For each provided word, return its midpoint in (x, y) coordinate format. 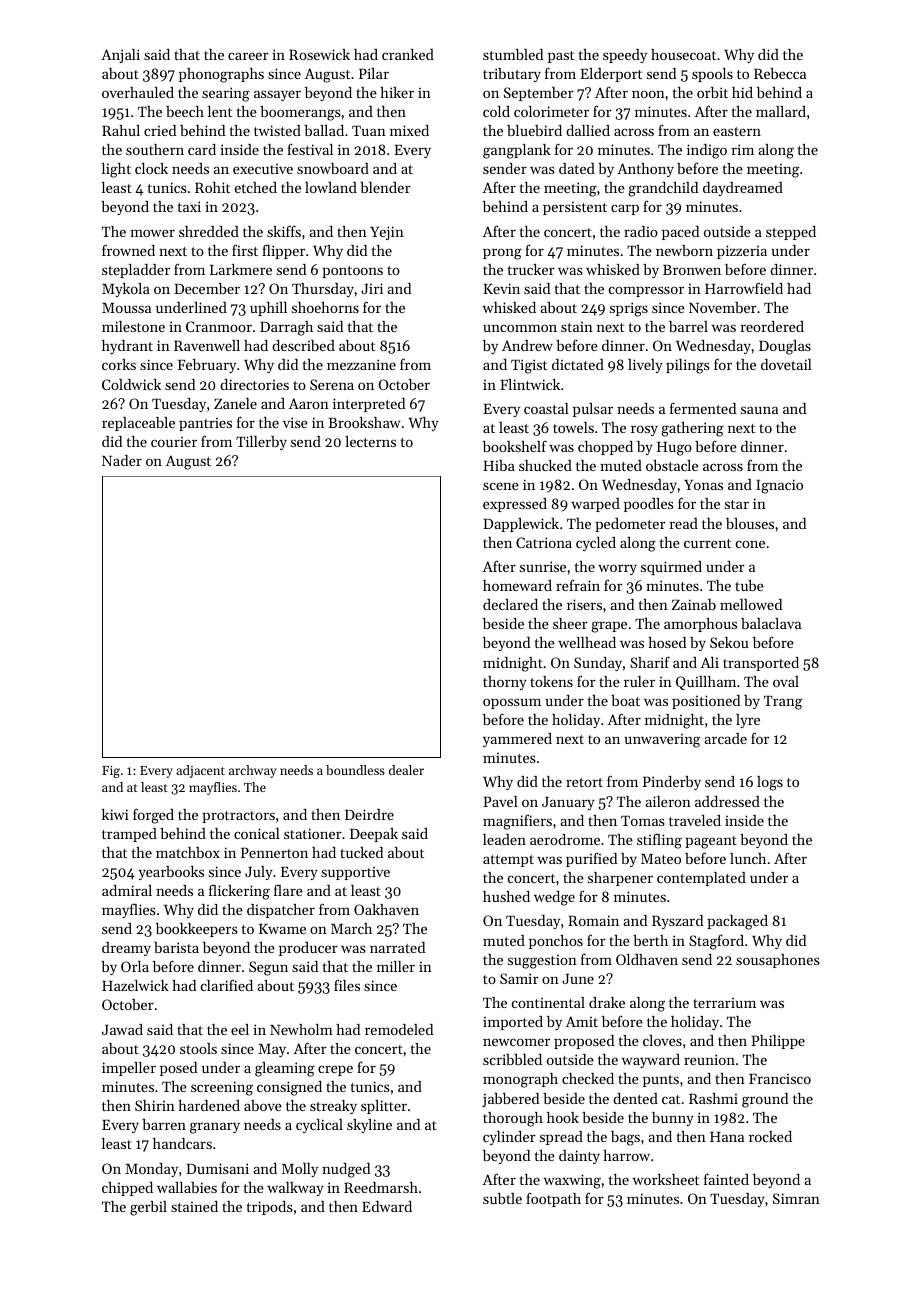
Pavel (500, 801)
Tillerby (261, 443)
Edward (387, 1206)
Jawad (122, 1029)
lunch (748, 858)
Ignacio (779, 486)
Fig (111, 772)
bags (625, 1138)
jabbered (510, 1100)
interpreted (369, 405)
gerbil (148, 1208)
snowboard (333, 168)
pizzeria (742, 252)
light (116, 170)
